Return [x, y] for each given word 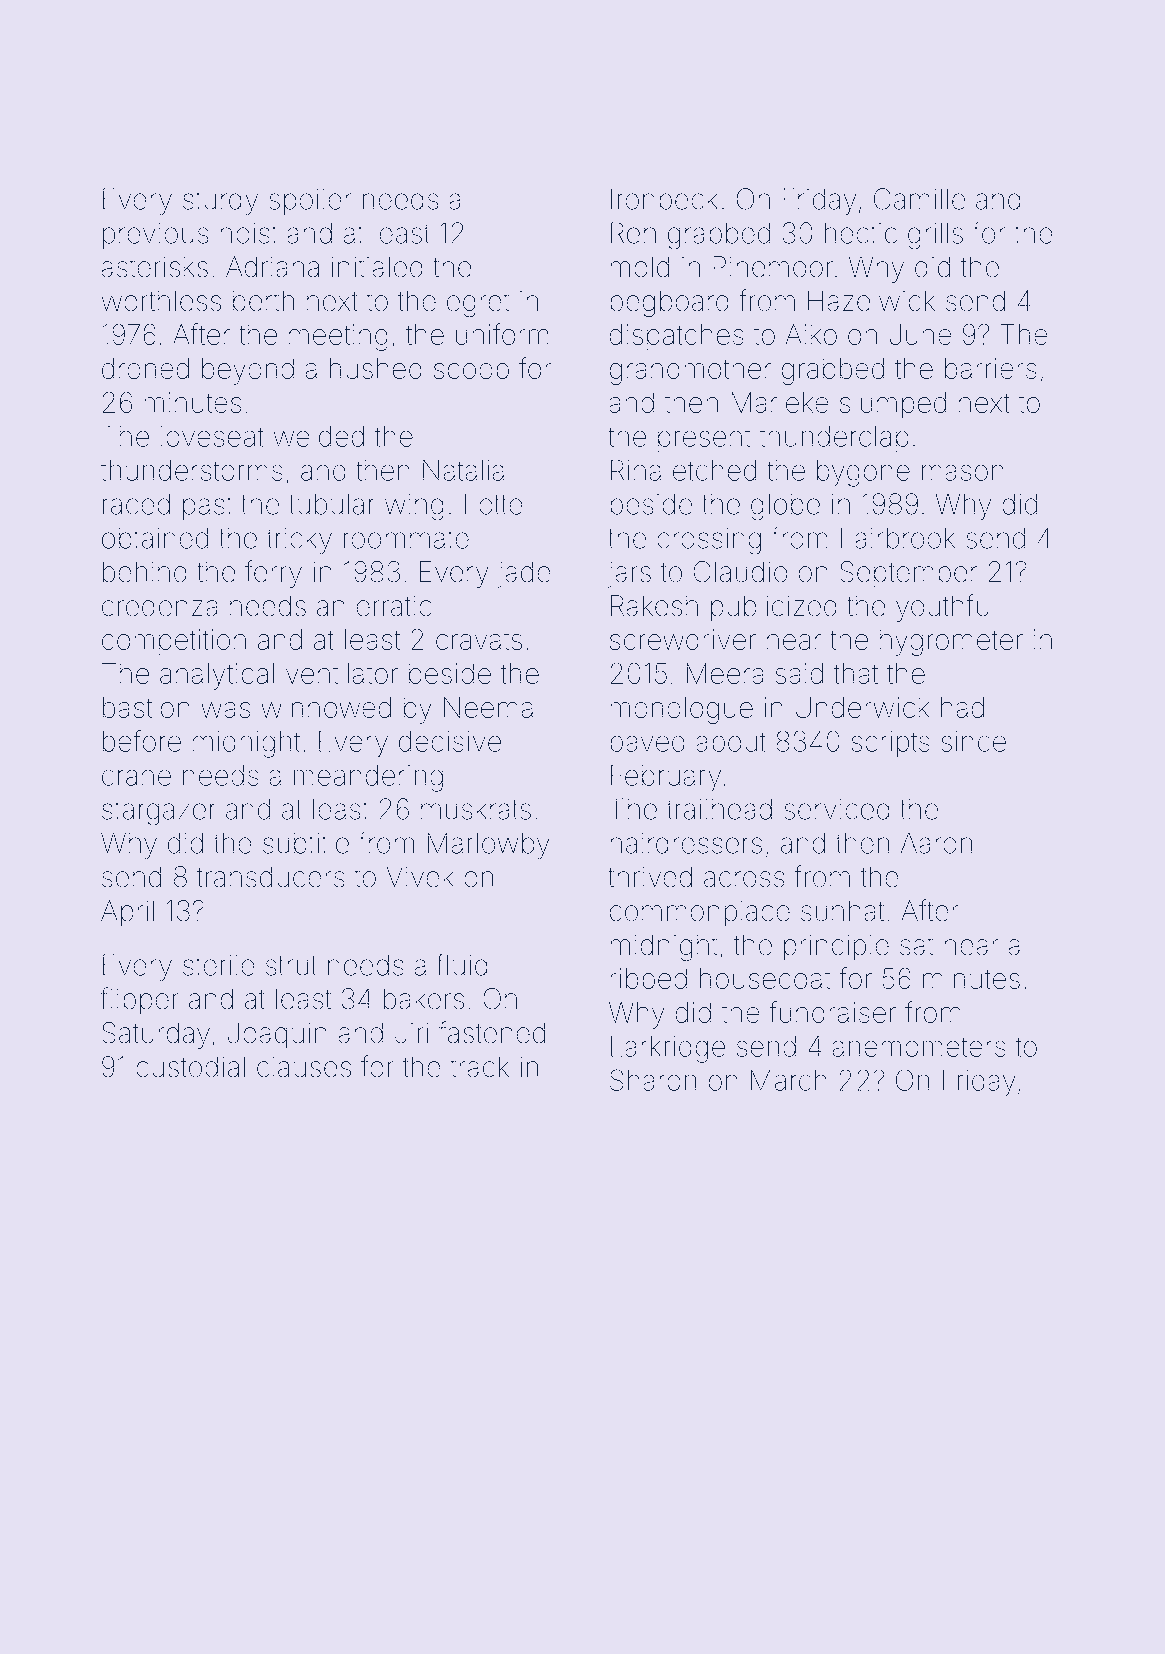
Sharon [653, 1080]
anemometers [919, 1047]
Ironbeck [664, 199]
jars [629, 574]
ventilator [342, 673]
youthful [945, 608]
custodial [190, 1067]
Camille [919, 199]
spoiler [310, 202]
